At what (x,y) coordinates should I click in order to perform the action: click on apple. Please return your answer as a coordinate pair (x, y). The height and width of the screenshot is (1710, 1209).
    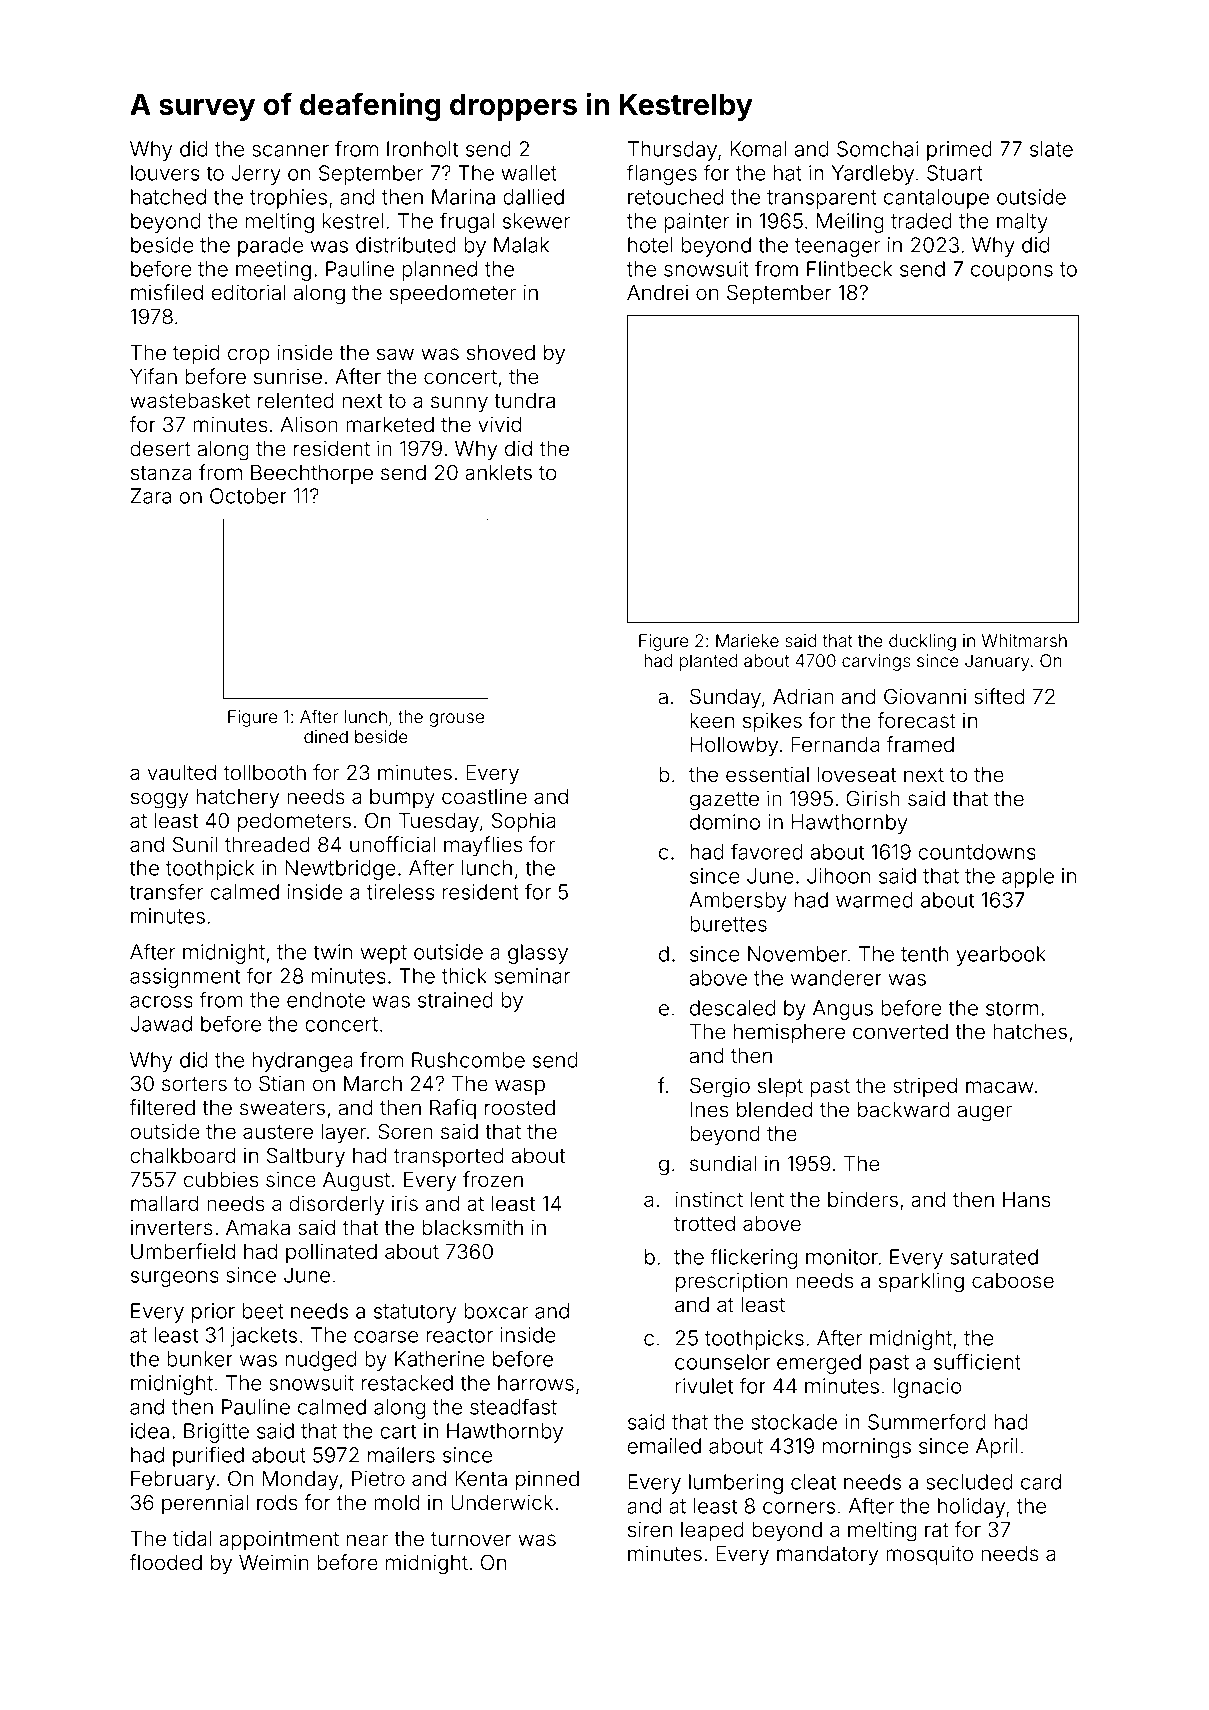
    Looking at the image, I should click on (1028, 878).
